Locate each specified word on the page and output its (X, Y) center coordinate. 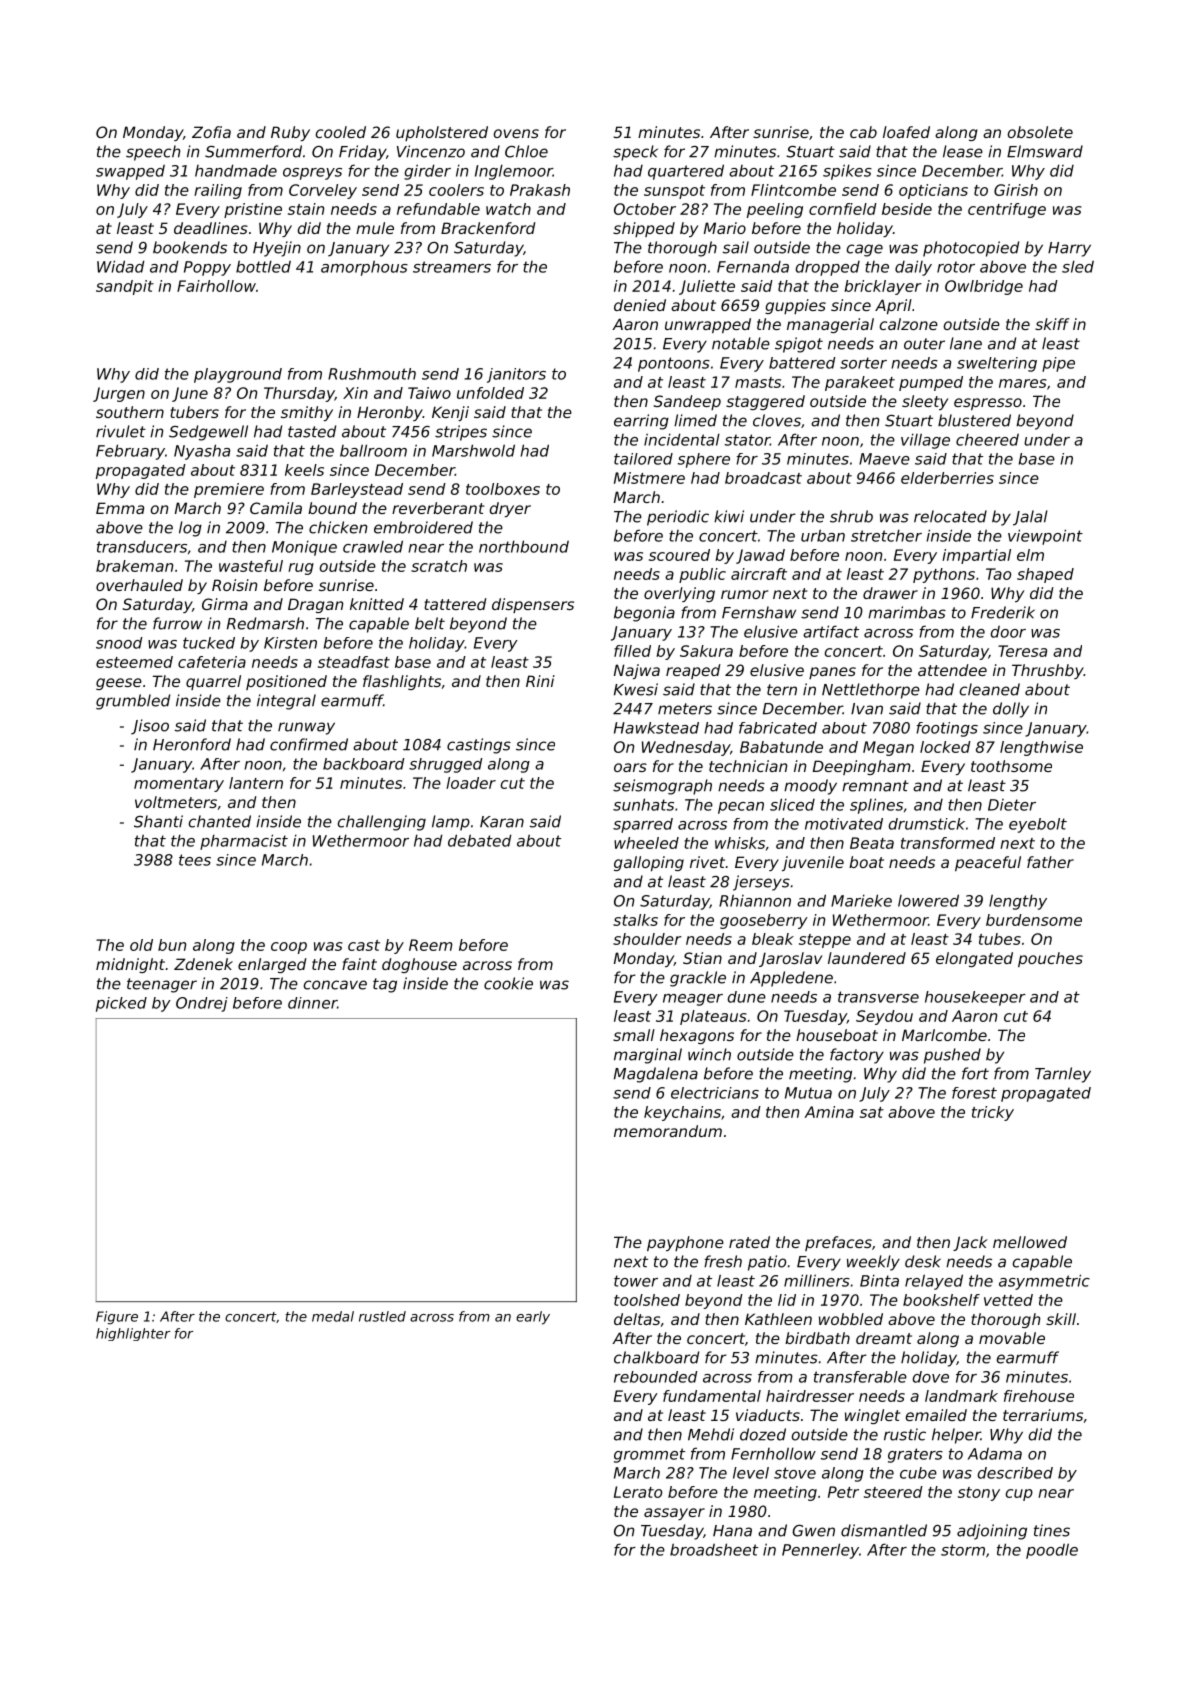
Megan (888, 748)
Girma (225, 604)
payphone (685, 1243)
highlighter (133, 1334)
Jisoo (150, 727)
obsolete (1040, 132)
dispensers (533, 605)
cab (863, 132)
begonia (644, 614)
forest (974, 1093)
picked (121, 1004)
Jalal (1030, 518)
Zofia (211, 132)
